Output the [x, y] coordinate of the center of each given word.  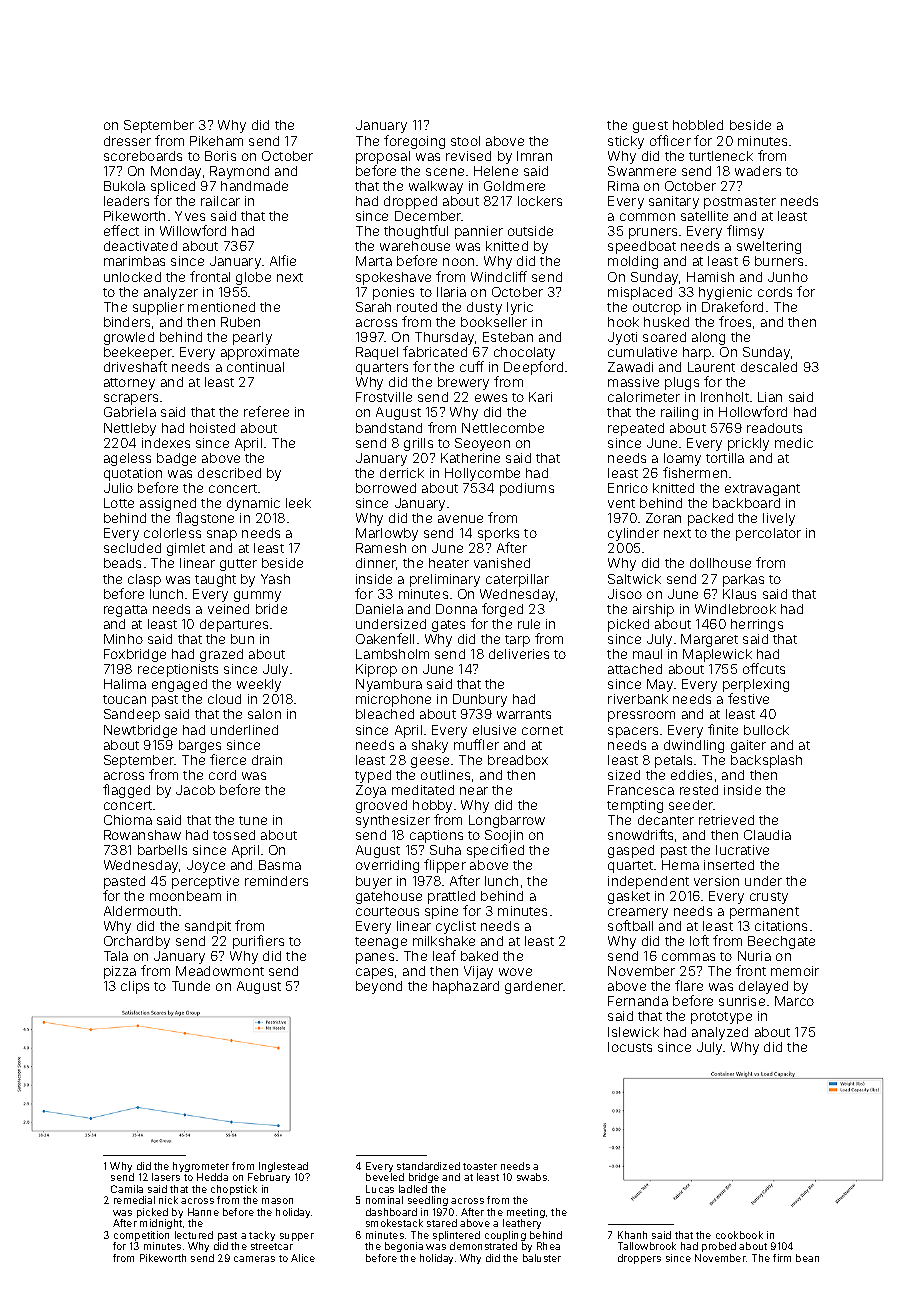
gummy [257, 596]
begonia [404, 1247]
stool [465, 141]
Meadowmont [220, 971]
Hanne [203, 1212]
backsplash [766, 761]
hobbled [698, 125]
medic [794, 443]
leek [298, 503]
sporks [498, 534]
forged [502, 610]
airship [653, 610]
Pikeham [216, 141]
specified [495, 851]
